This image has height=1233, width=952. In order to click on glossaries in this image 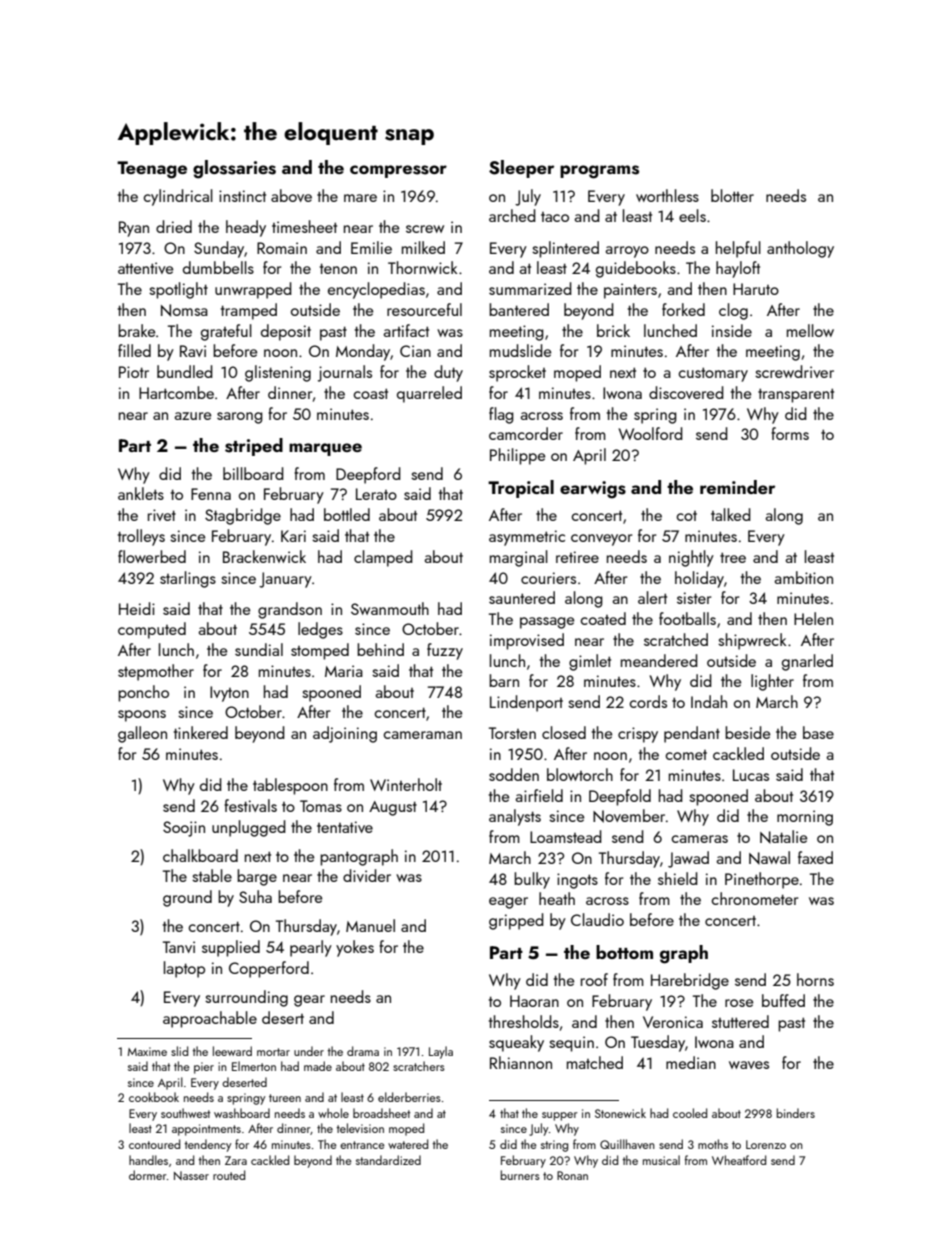, I will do `click(234, 169)`.
